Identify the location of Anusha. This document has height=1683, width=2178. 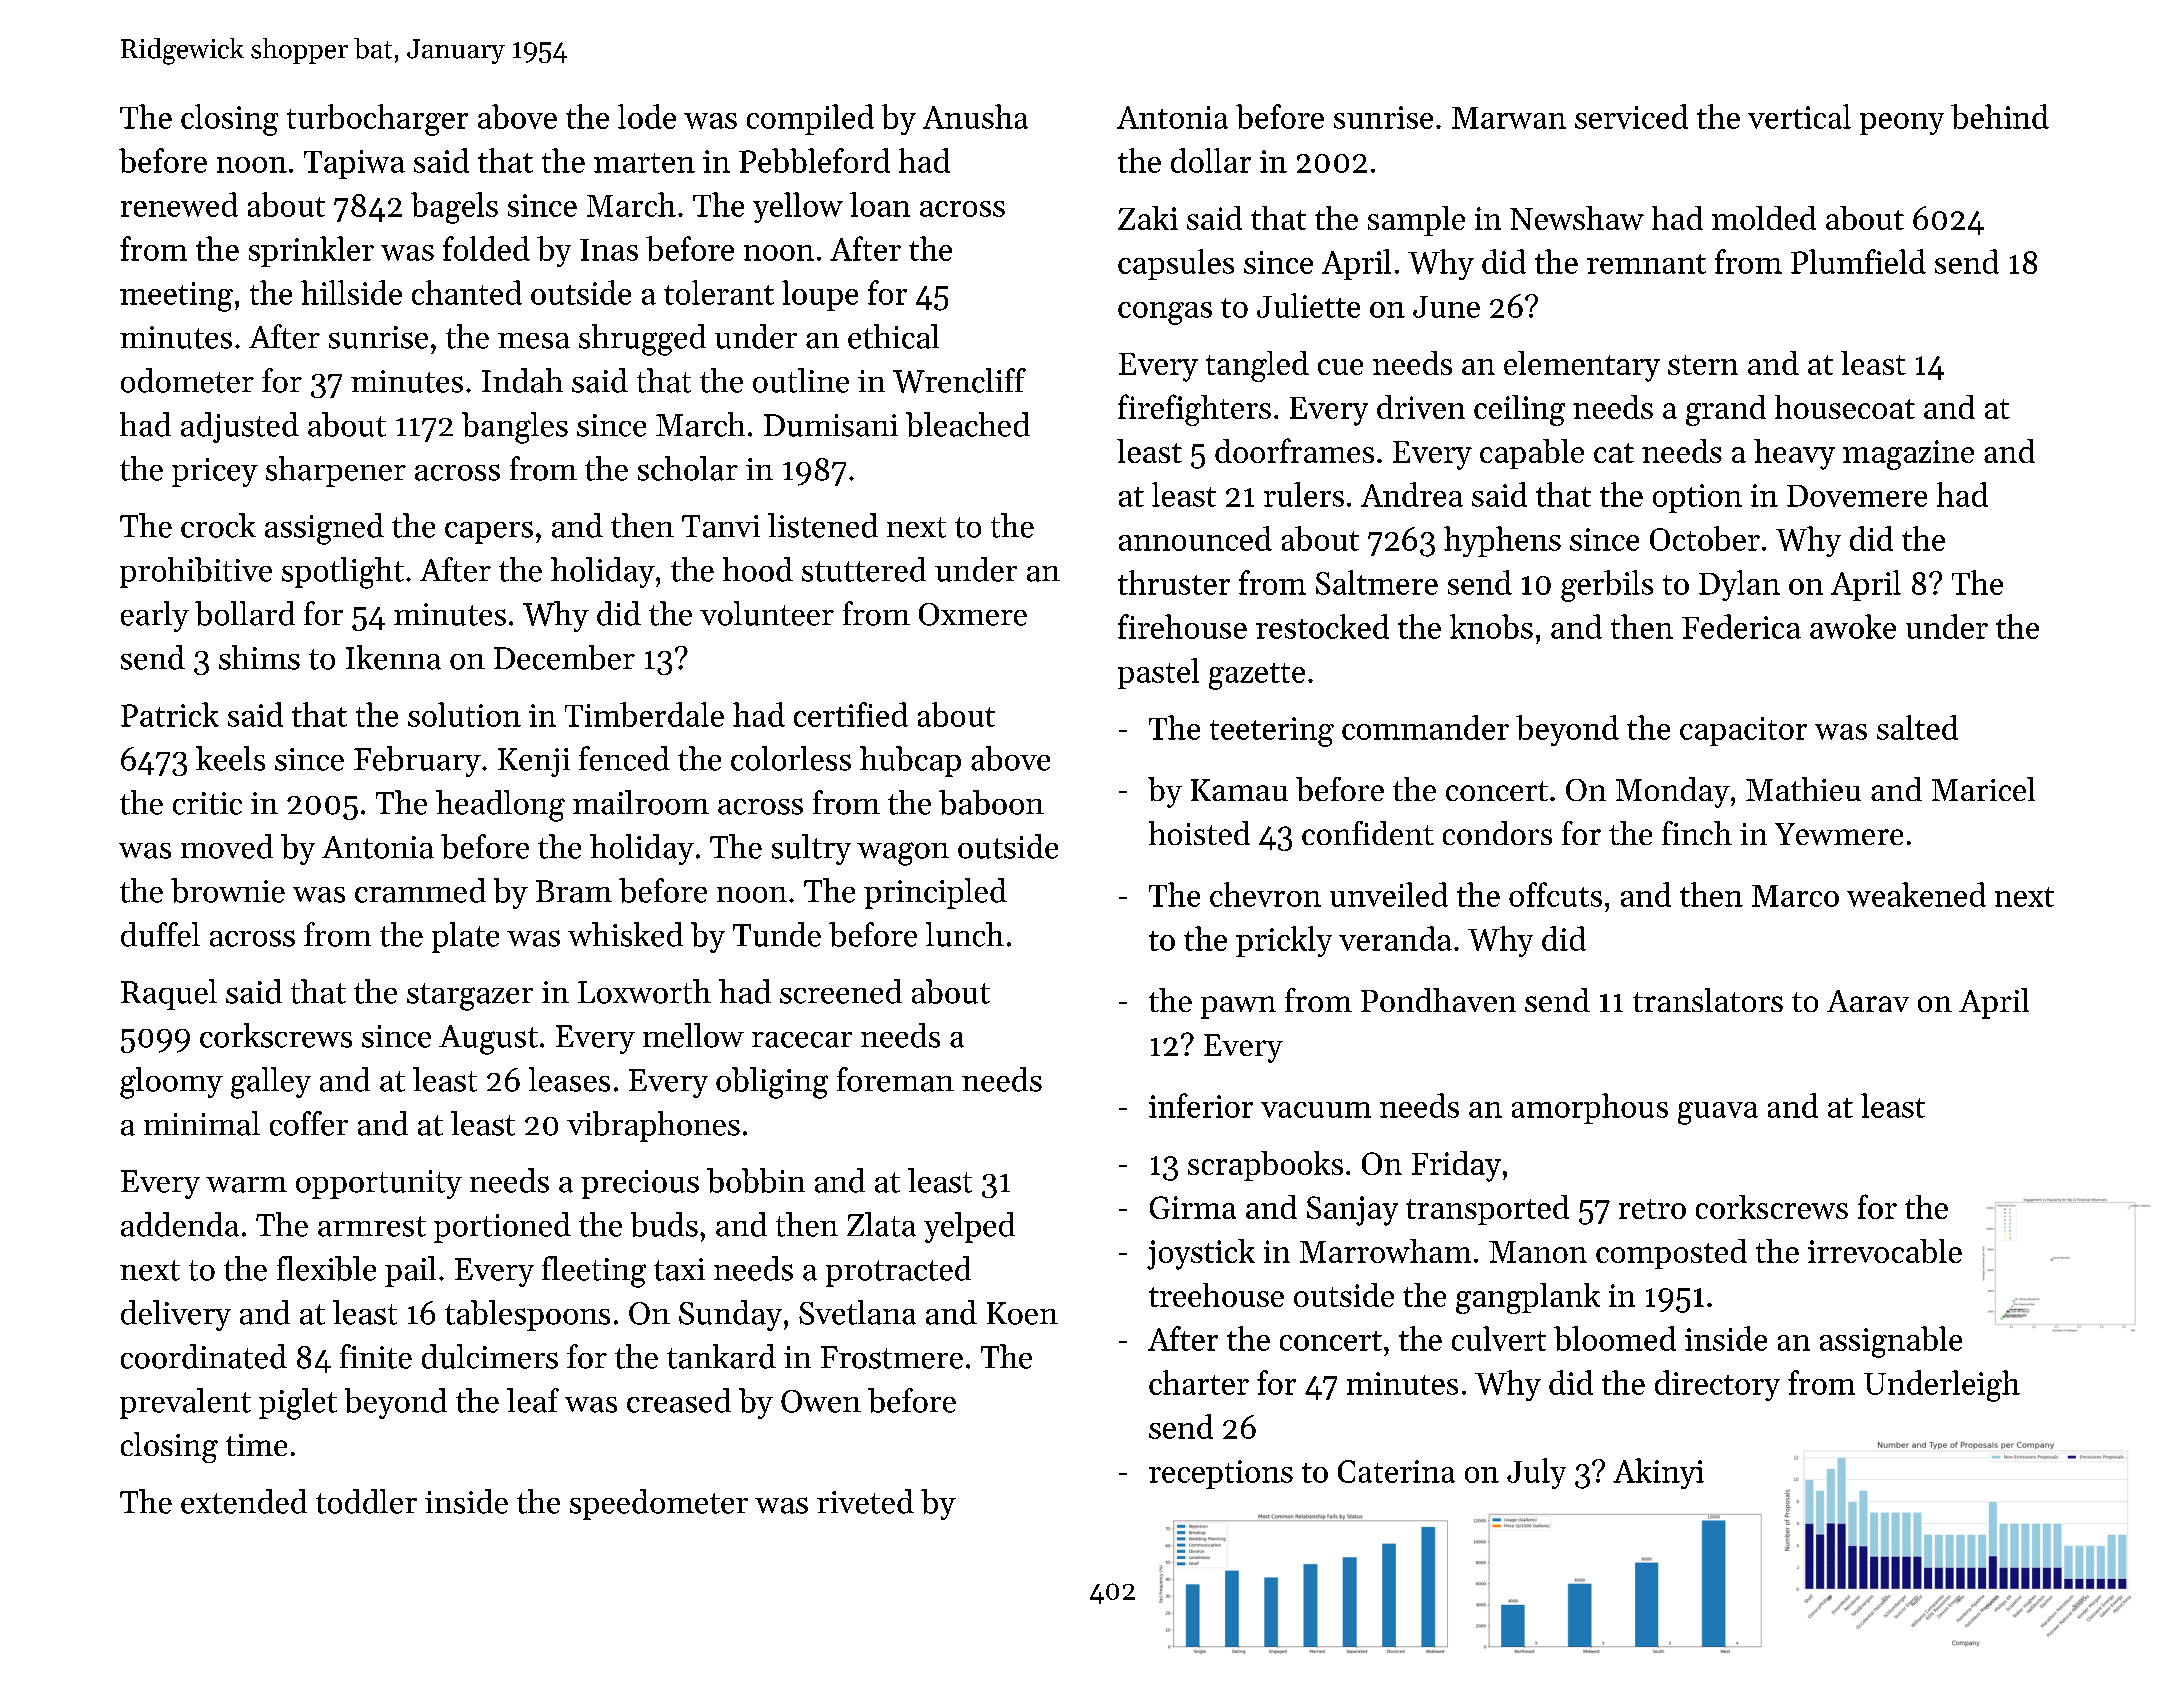
(975, 116).
